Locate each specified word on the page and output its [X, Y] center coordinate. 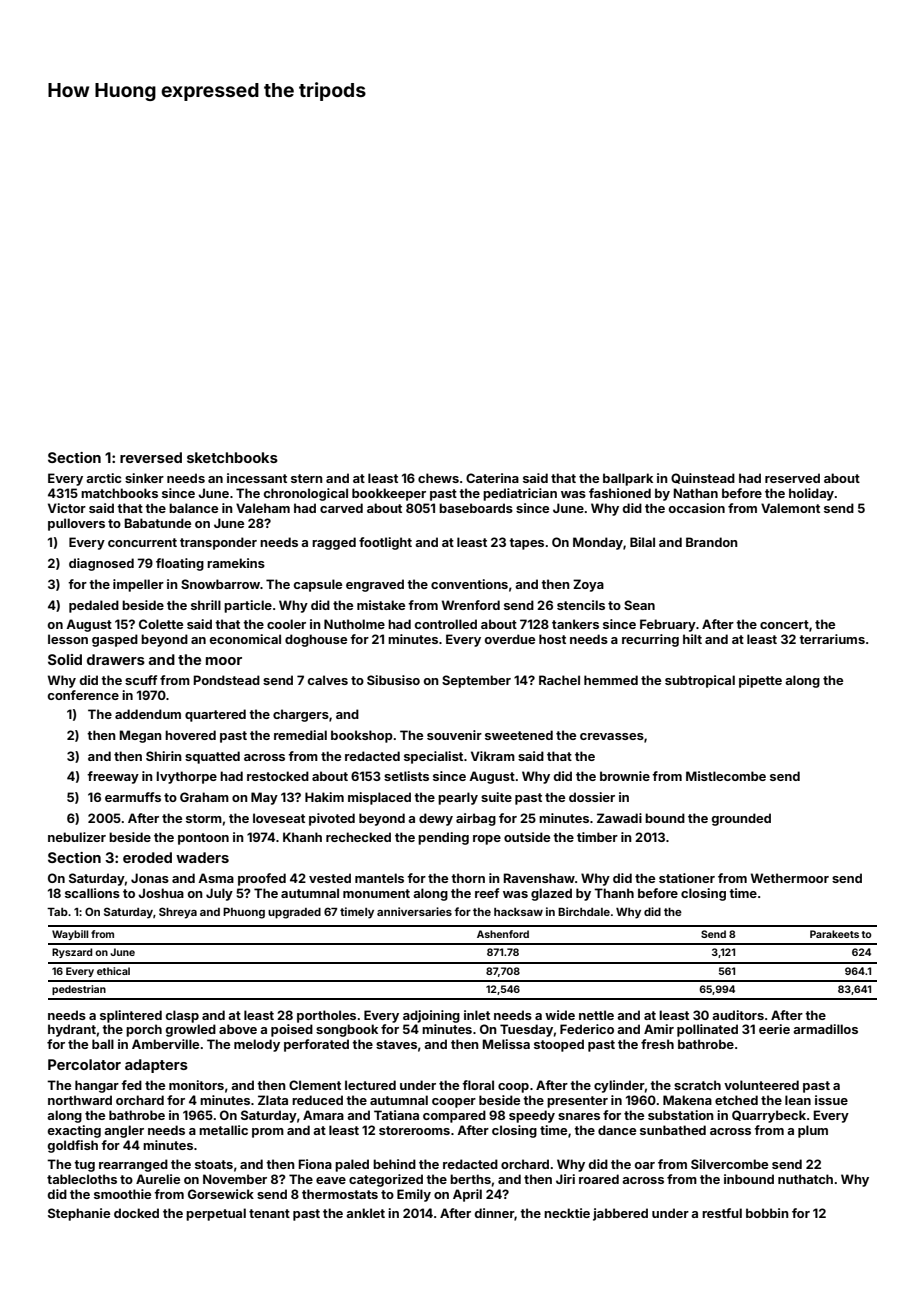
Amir [659, 1029]
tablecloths [82, 1179]
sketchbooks [232, 457]
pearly [458, 798]
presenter [577, 1102]
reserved [792, 478]
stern [307, 478]
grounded [741, 819]
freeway [113, 777]
